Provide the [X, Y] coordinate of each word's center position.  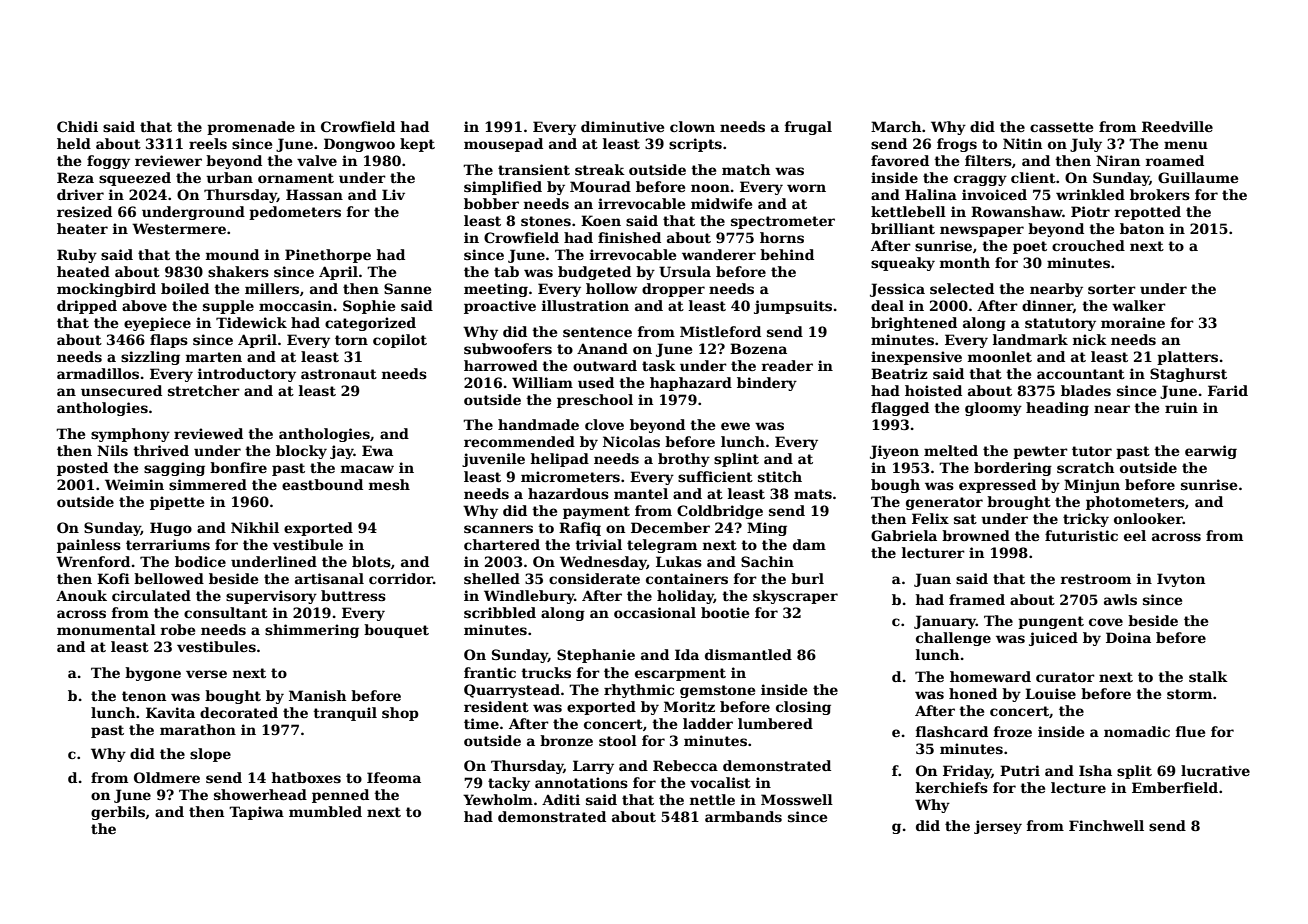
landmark [1030, 339]
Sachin [767, 561]
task [659, 365]
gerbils [118, 813]
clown [692, 126]
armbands [743, 816]
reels [208, 143]
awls [1120, 599]
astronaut [339, 374]
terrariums [168, 544]
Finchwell [1106, 825]
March [896, 126]
